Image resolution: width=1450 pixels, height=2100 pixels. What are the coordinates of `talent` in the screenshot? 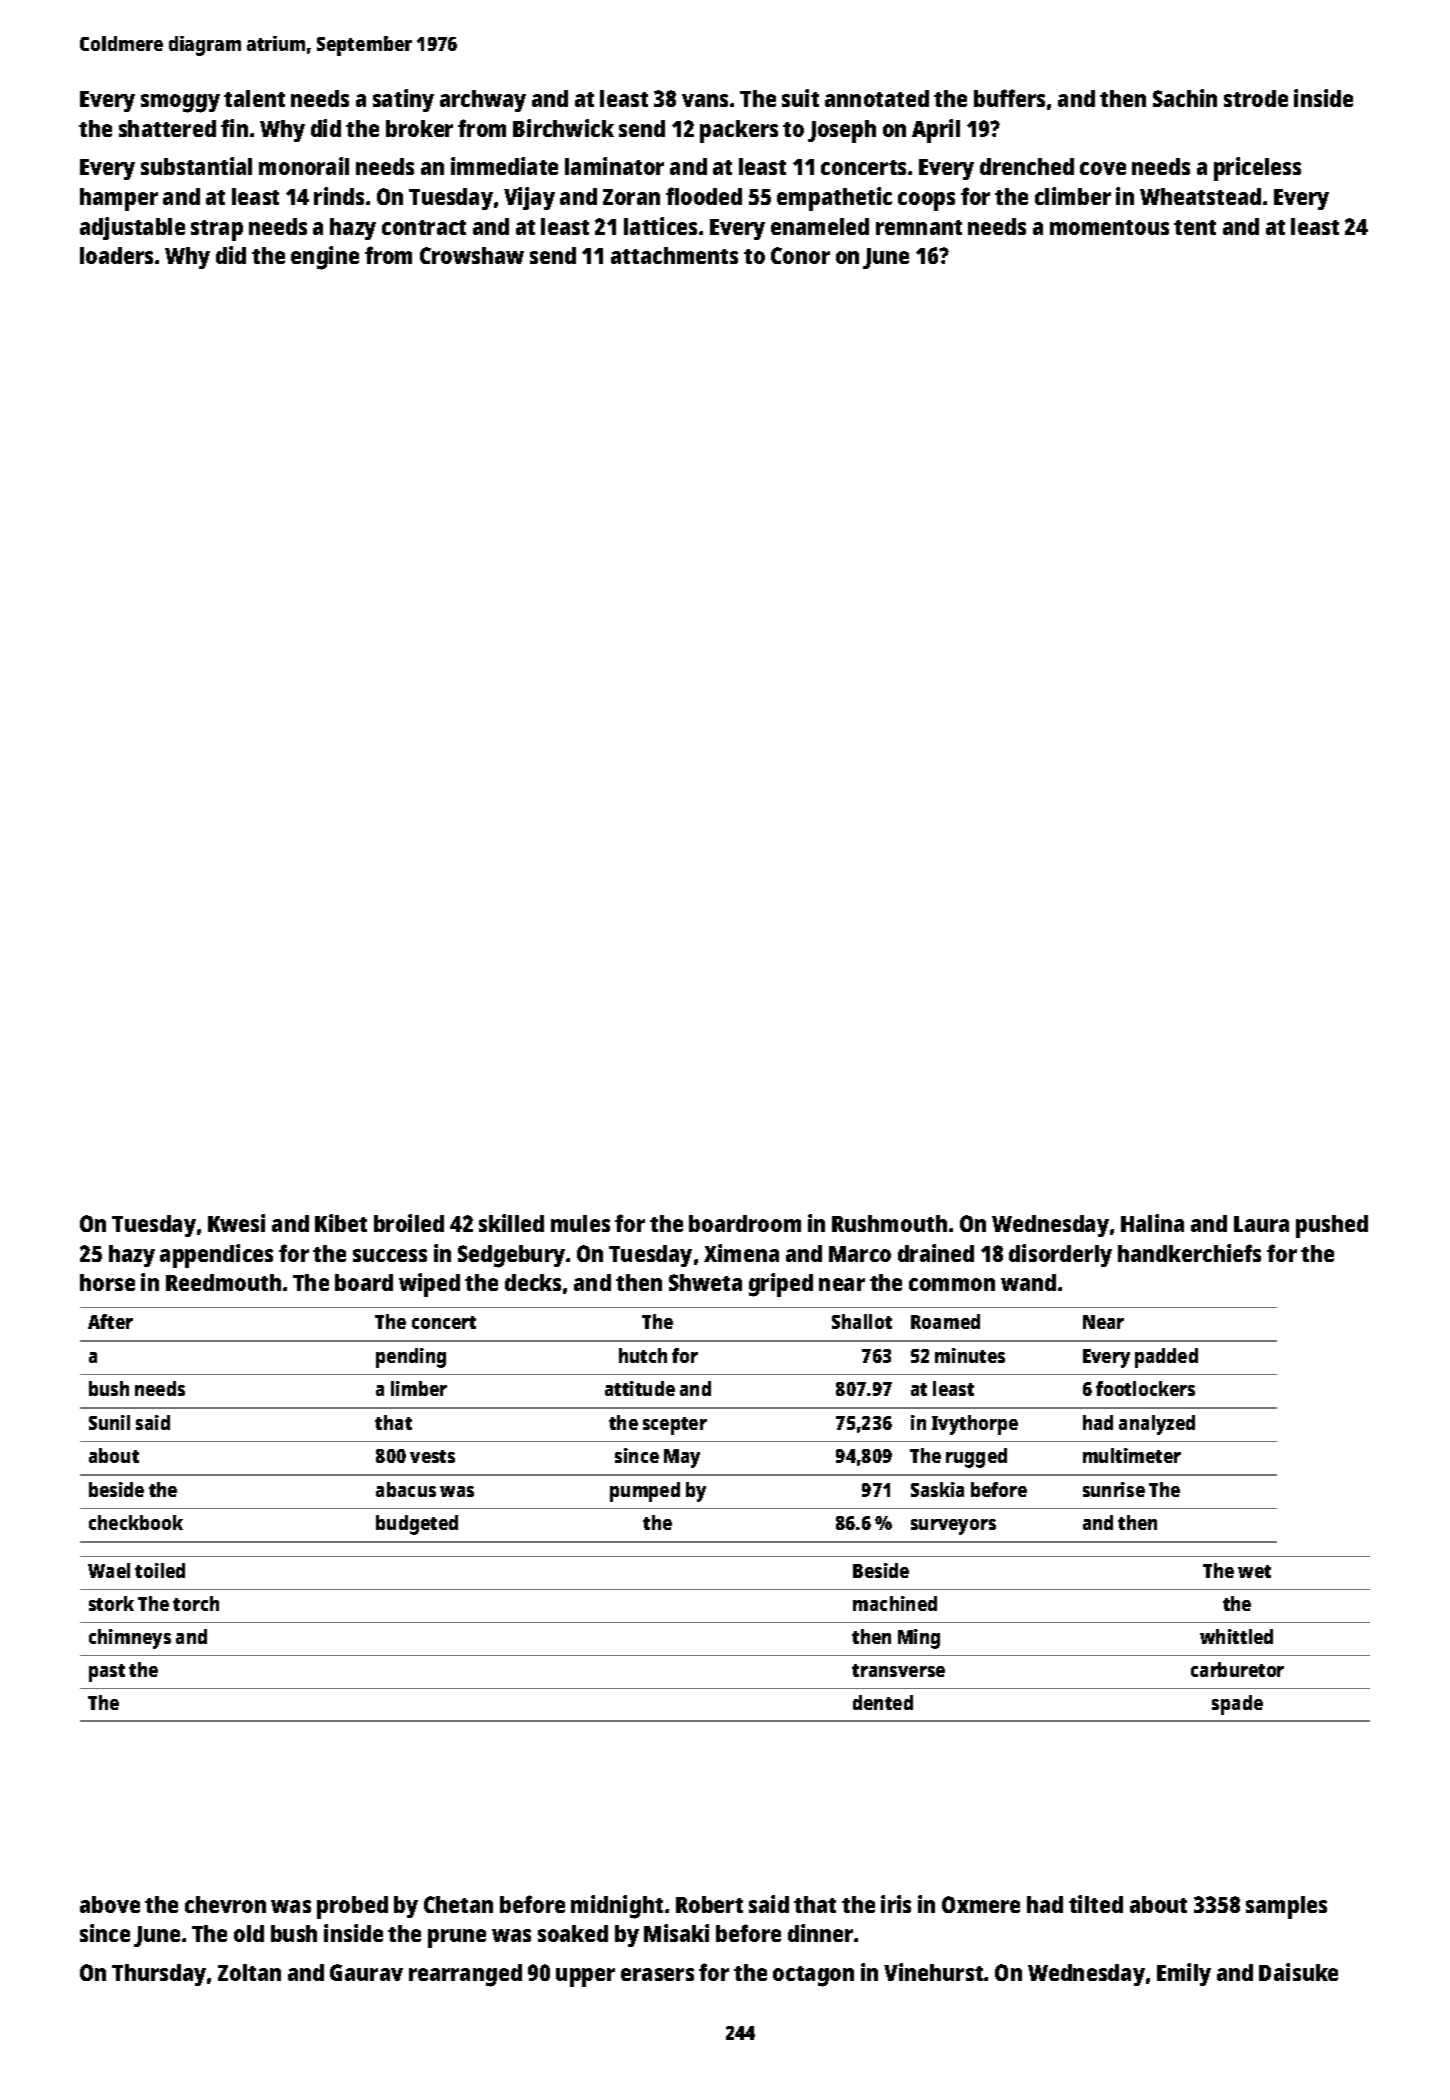 It's located at (254, 98).
